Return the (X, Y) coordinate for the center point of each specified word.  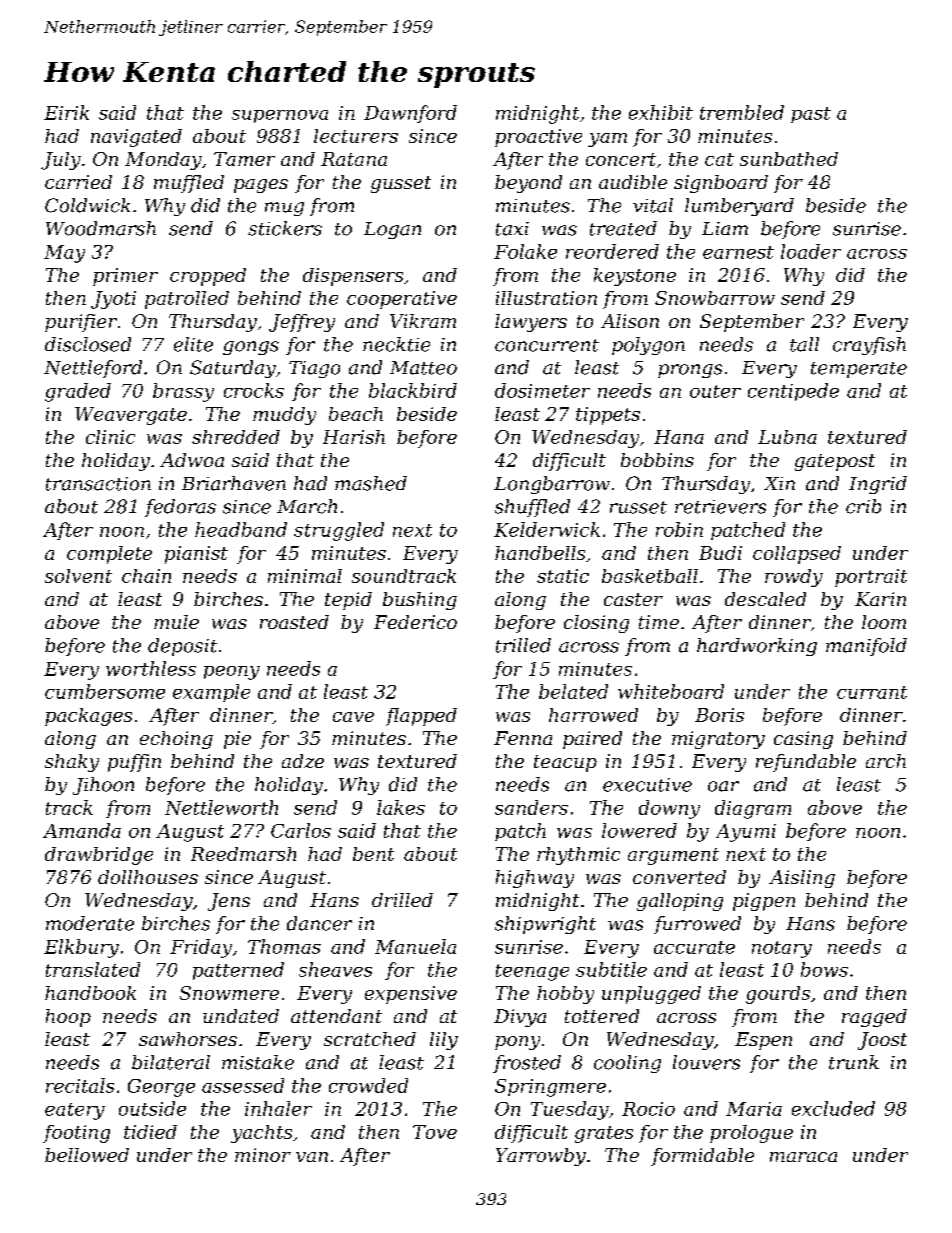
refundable (806, 763)
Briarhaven (234, 483)
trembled (742, 112)
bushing (420, 601)
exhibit (661, 112)
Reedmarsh (243, 854)
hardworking (757, 647)
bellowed (87, 1155)
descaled (765, 599)
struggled (339, 531)
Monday (163, 161)
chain (146, 576)
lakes (401, 807)
